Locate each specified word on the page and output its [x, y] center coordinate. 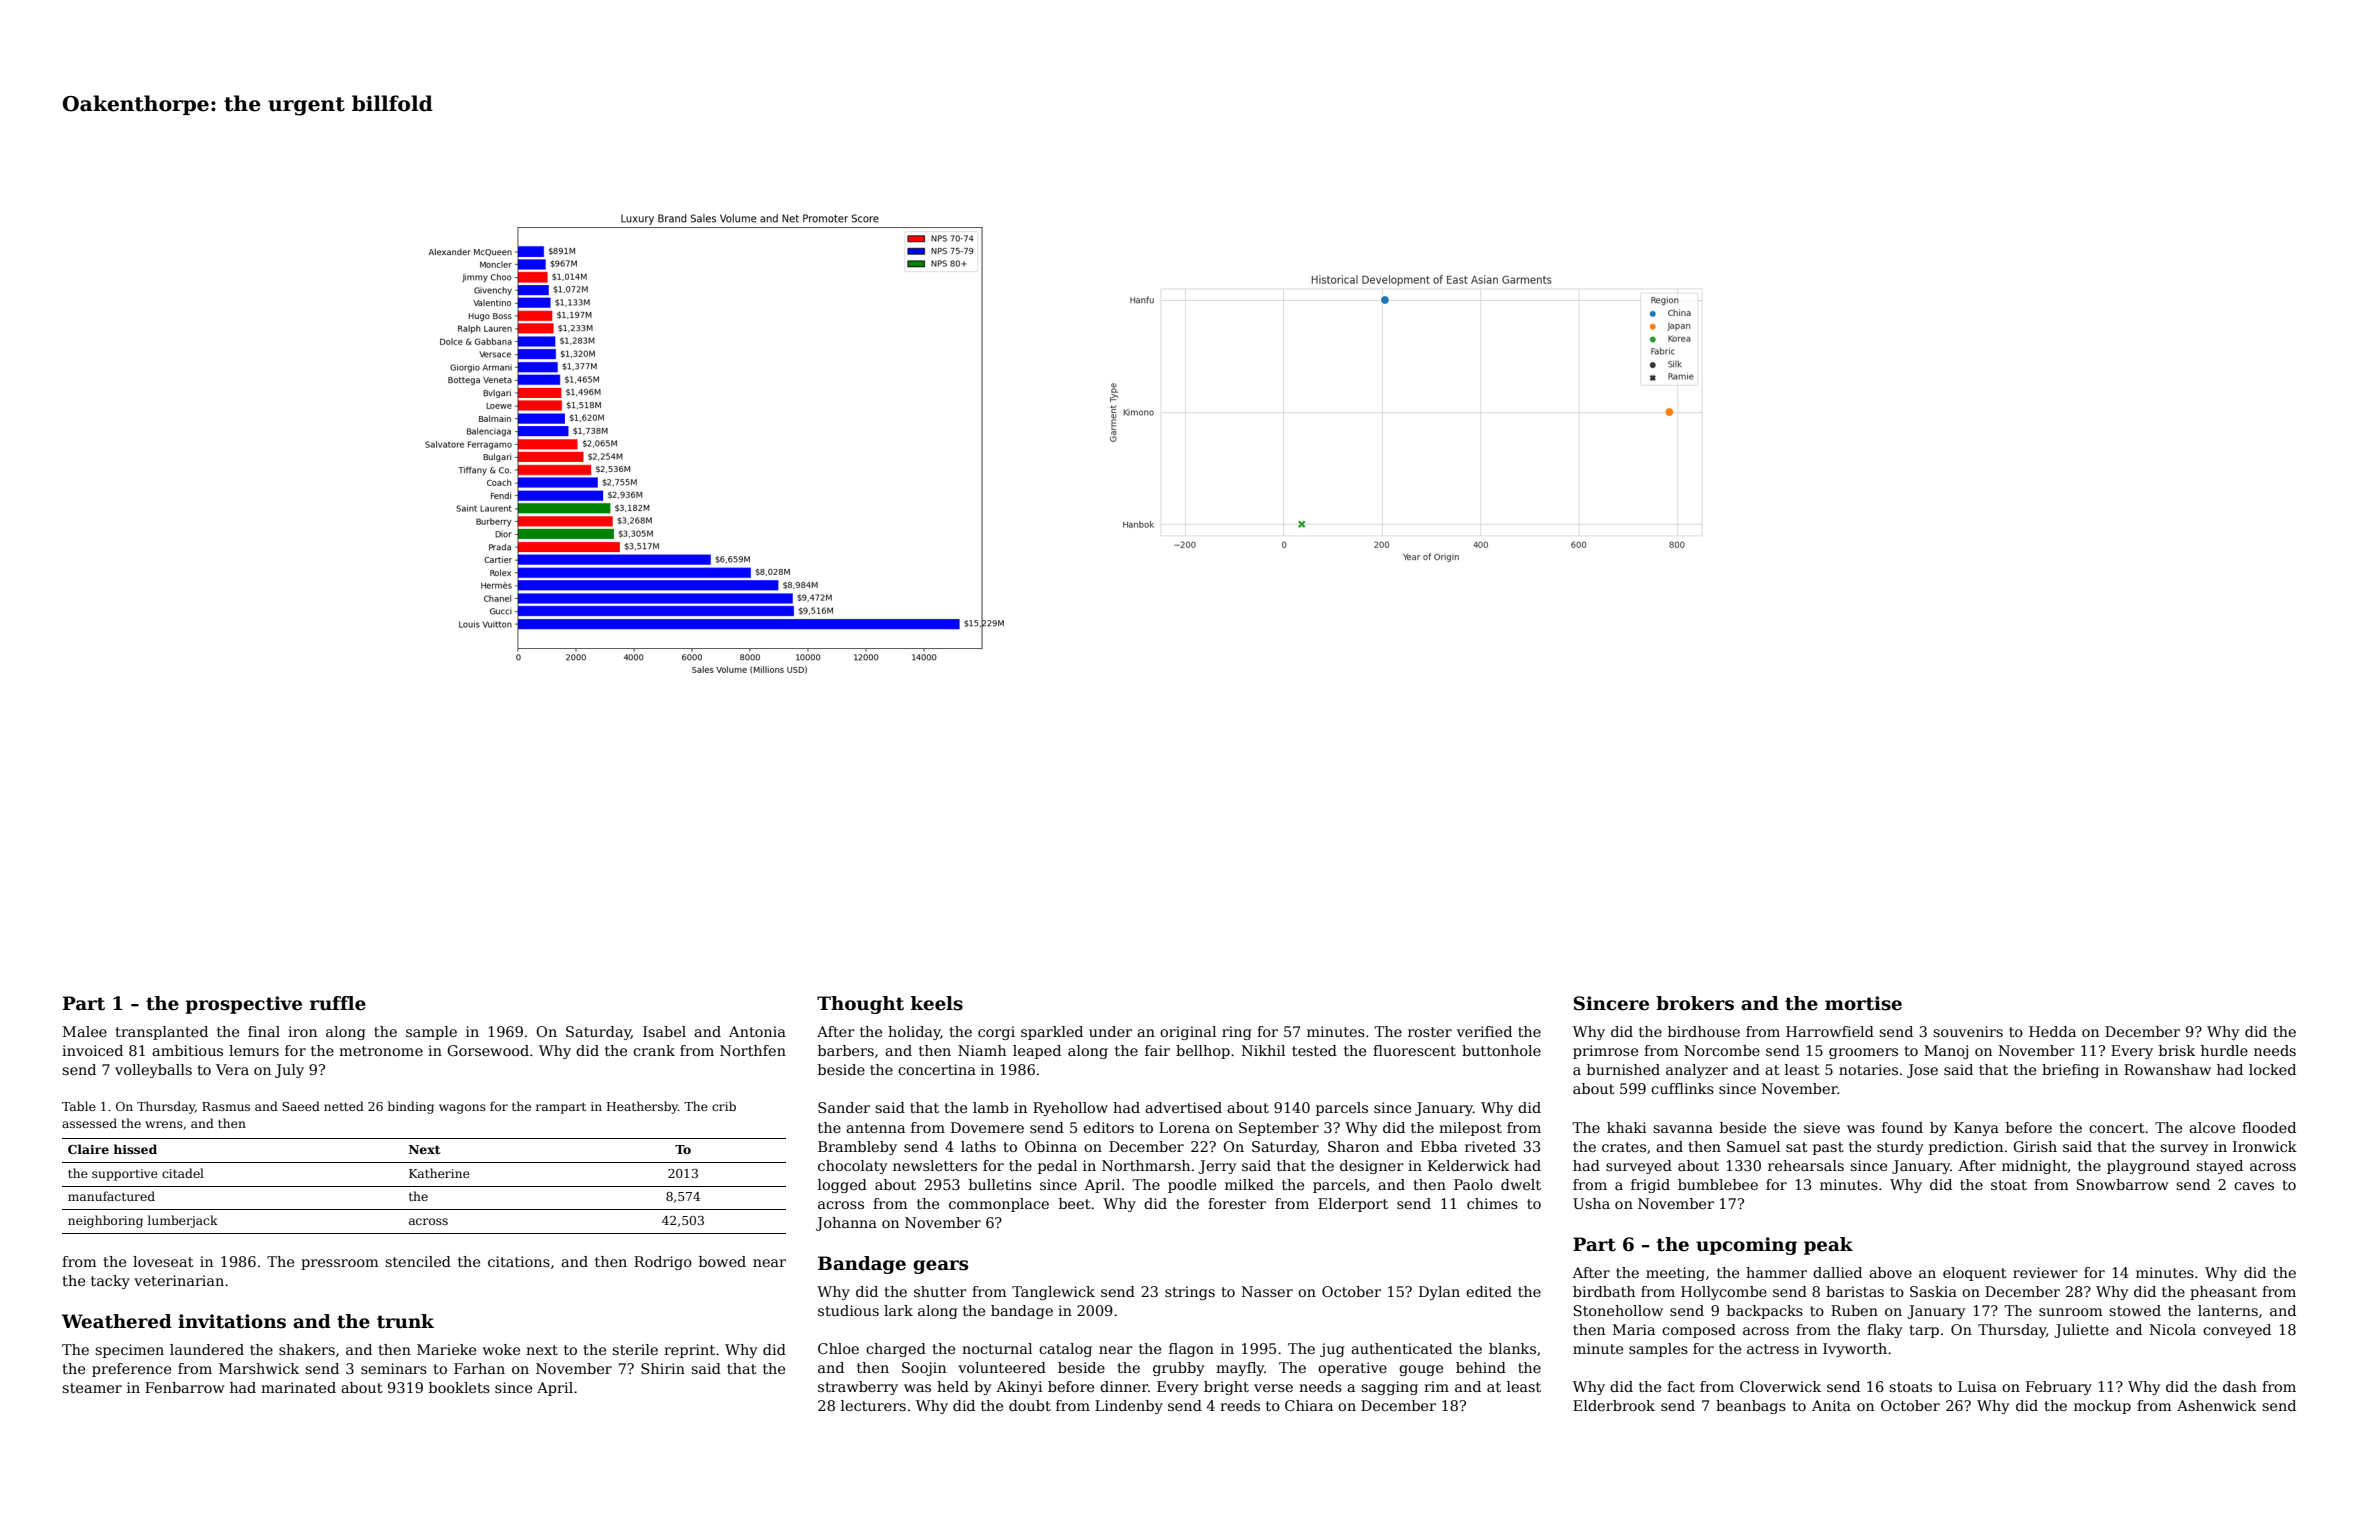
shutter [940, 1291]
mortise [1863, 1003]
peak [1828, 1246]
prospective [244, 1005]
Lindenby [1129, 1407]
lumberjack [183, 1221]
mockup [2102, 1407]
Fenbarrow [185, 1387]
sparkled [1052, 1033]
